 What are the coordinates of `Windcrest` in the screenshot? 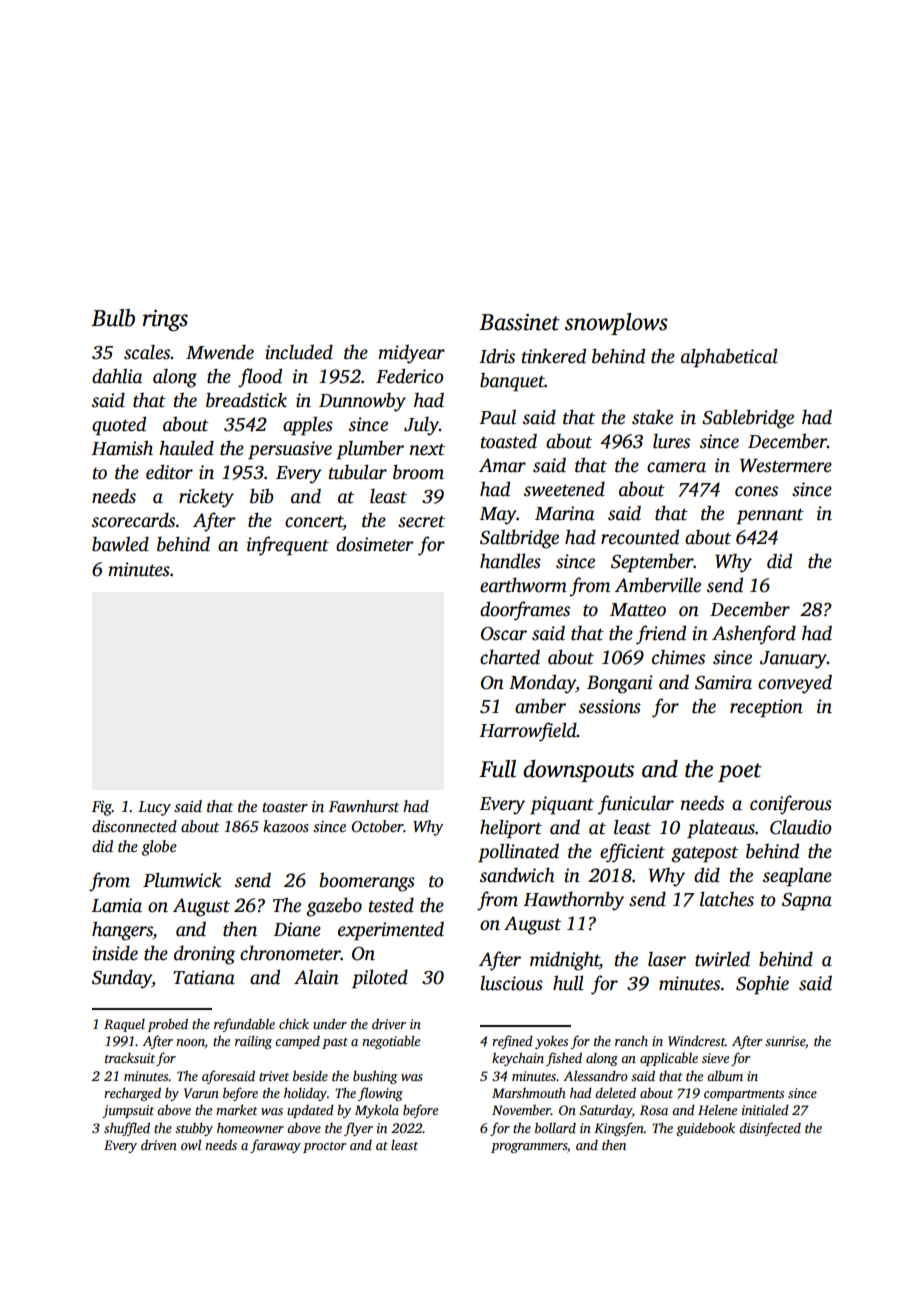 It's located at (696, 1040).
